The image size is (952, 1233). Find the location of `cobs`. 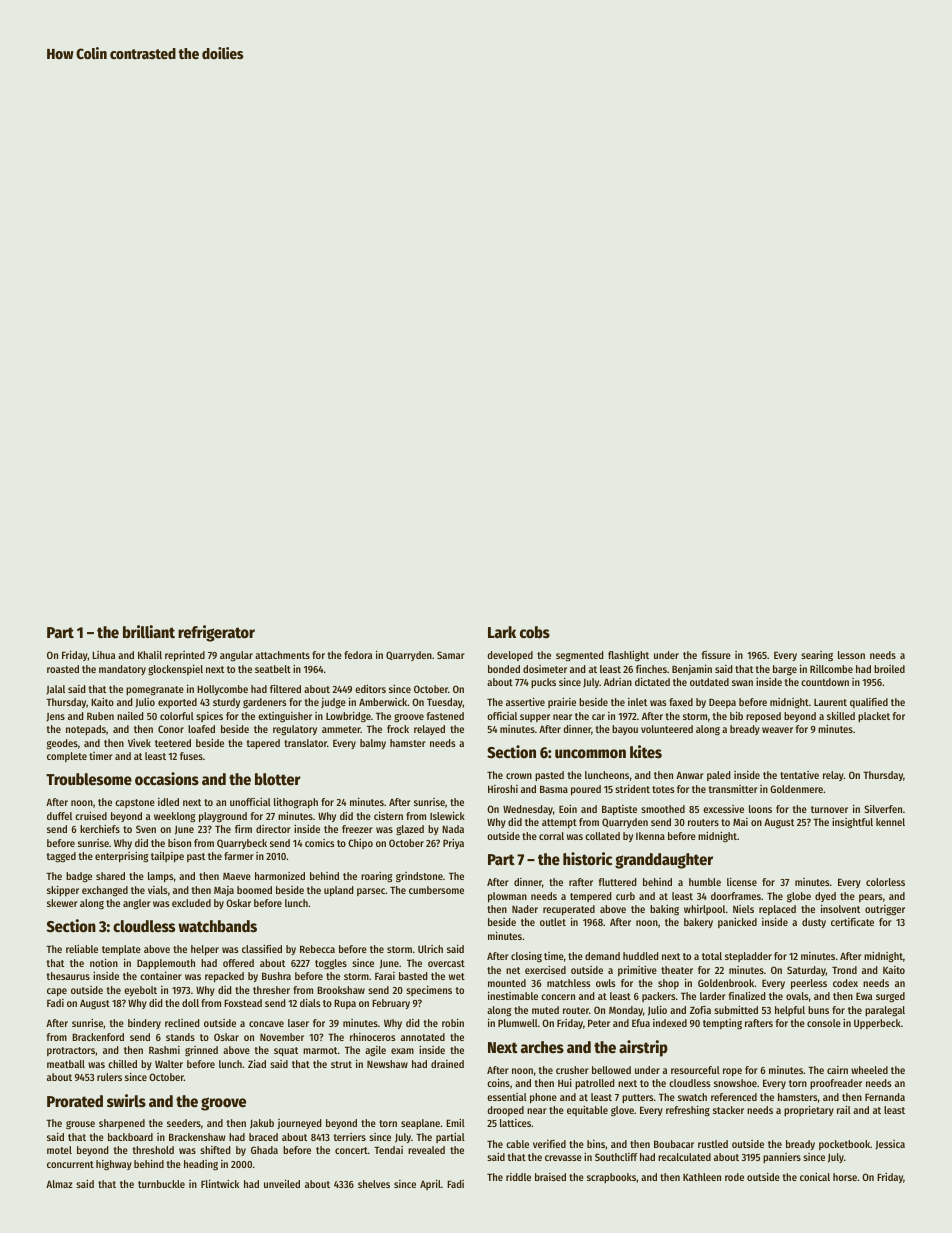

cobs is located at coordinates (535, 632).
